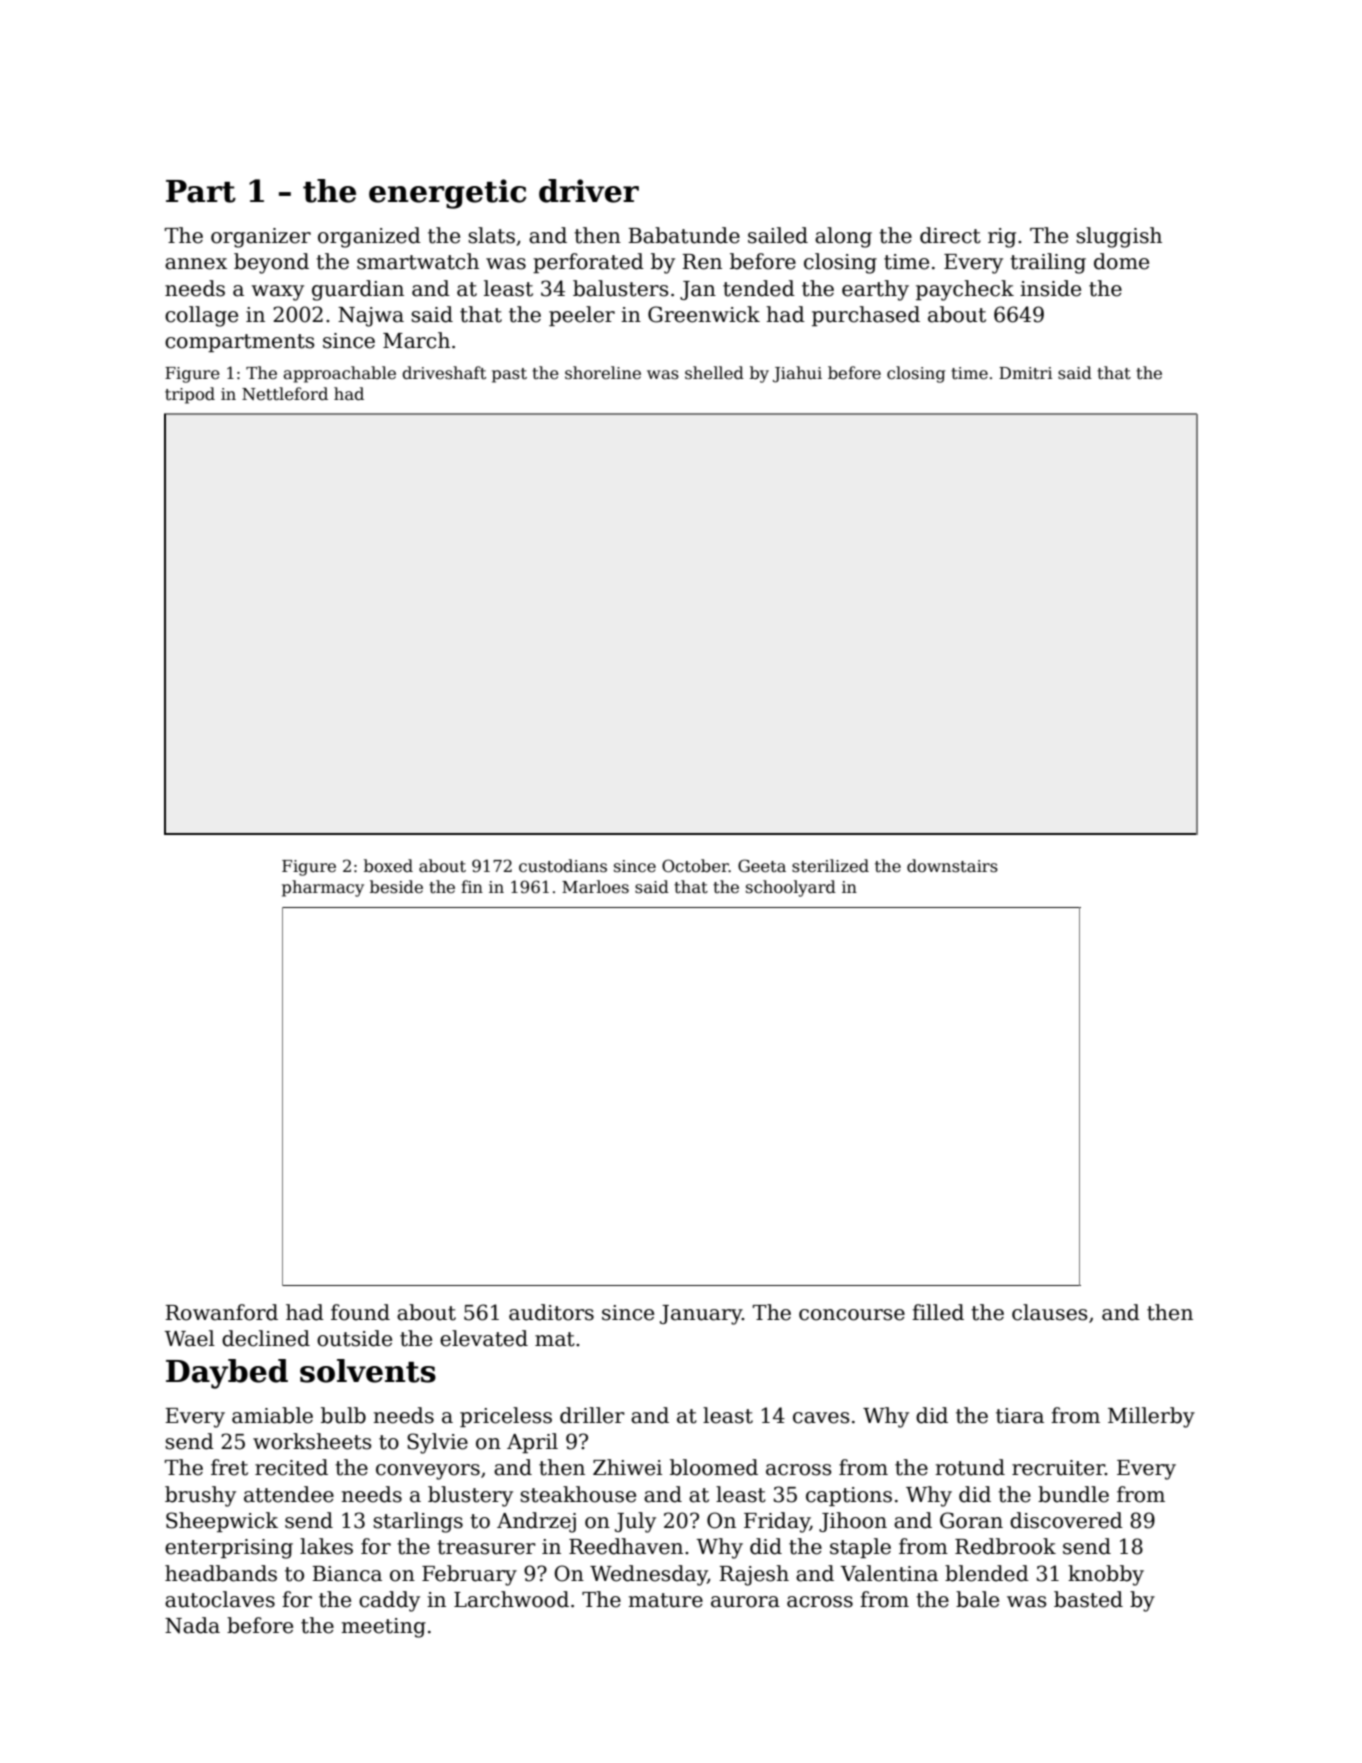  Describe the element at coordinates (447, 194) in the screenshot. I see `energetic` at that location.
